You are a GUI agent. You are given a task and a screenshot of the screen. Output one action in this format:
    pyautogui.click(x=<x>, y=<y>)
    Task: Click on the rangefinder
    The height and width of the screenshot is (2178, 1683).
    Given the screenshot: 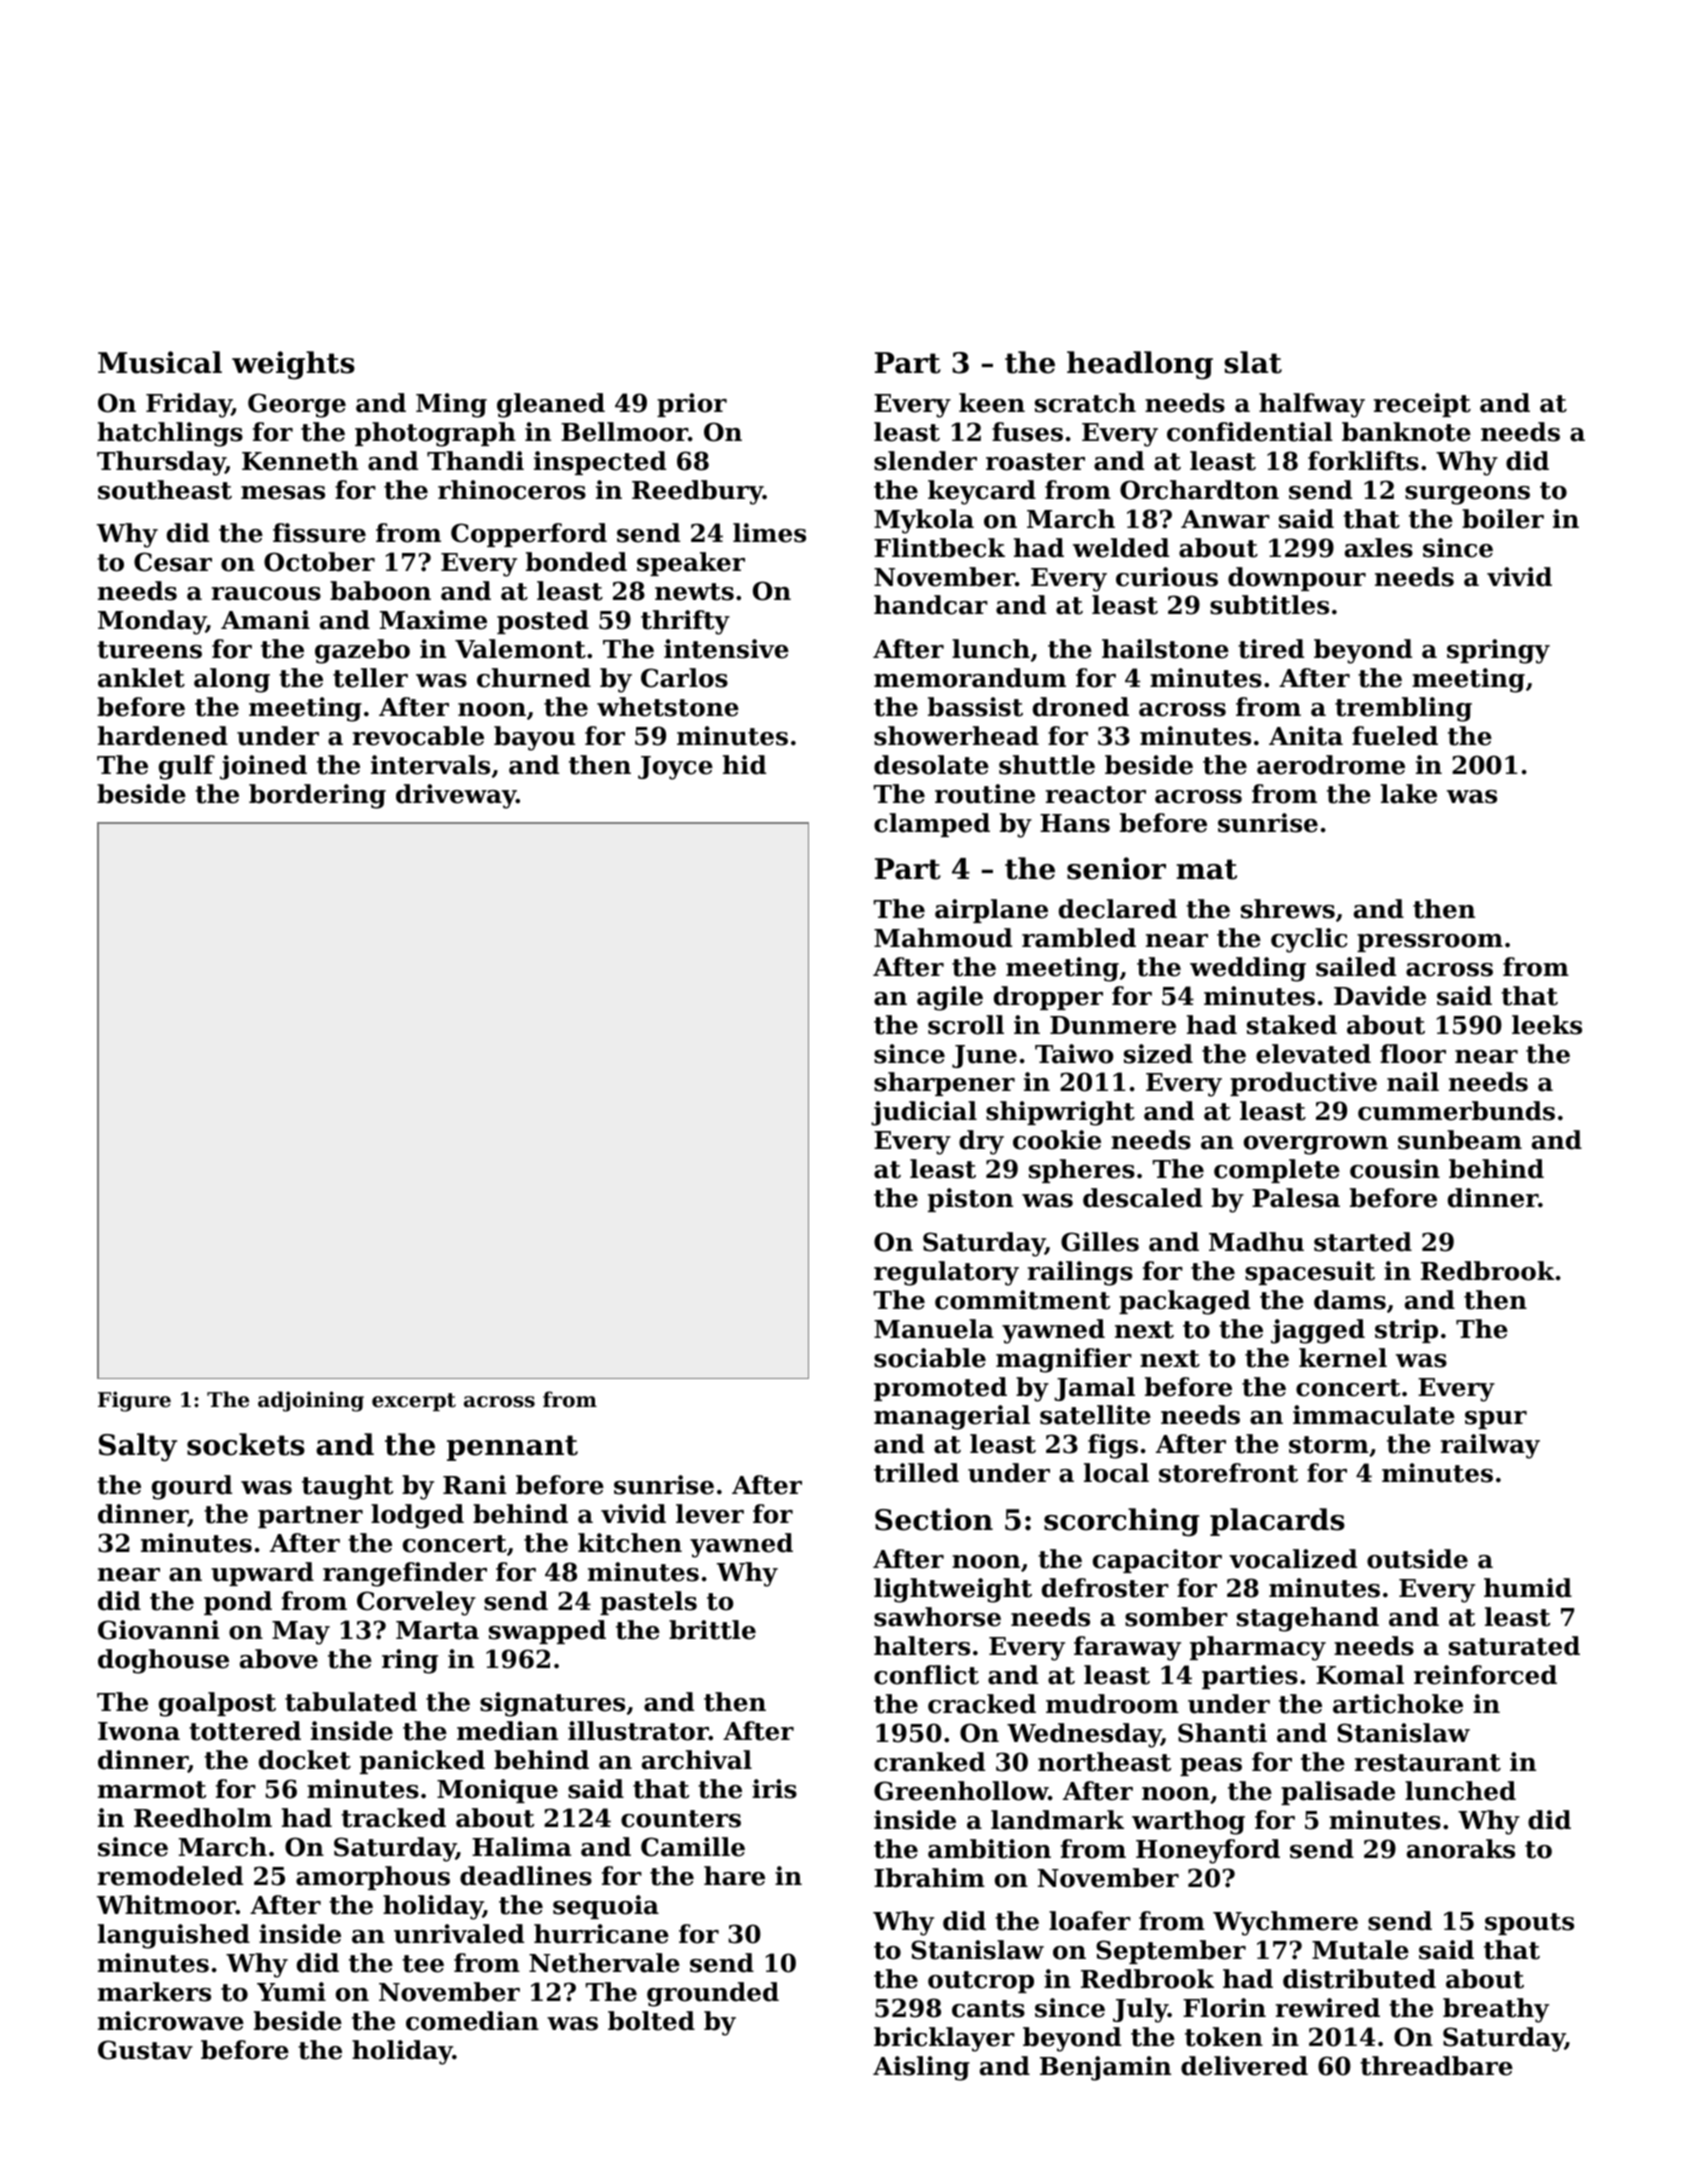 What is the action you would take?
    pyautogui.click(x=405, y=1574)
